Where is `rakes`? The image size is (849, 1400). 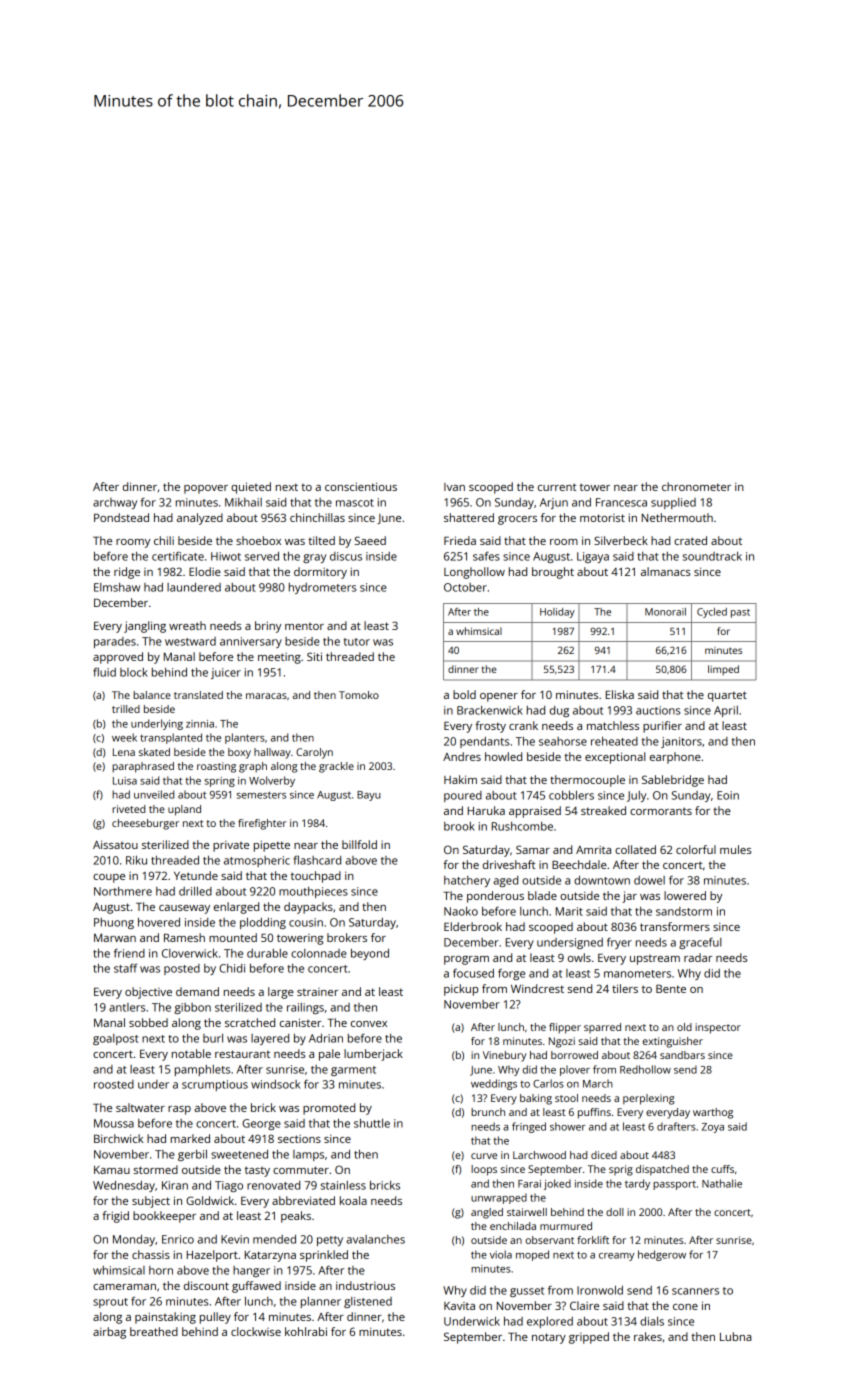
rakes is located at coordinates (648, 1336).
